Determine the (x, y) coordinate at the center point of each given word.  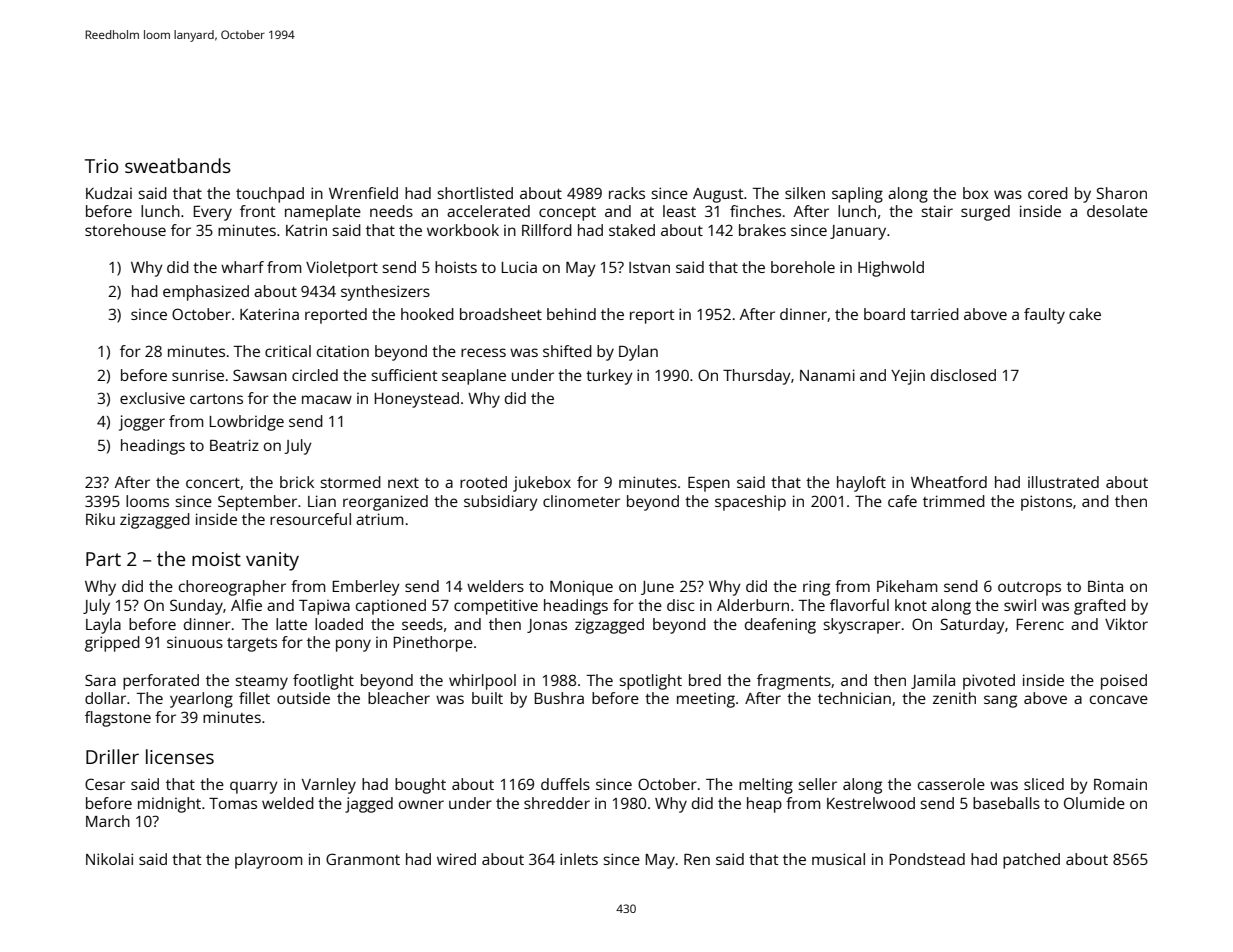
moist (216, 559)
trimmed (954, 501)
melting (766, 786)
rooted (483, 482)
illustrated (1063, 482)
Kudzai (109, 193)
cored (1048, 193)
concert (213, 483)
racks (627, 193)
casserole (951, 784)
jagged (369, 805)
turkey (609, 377)
